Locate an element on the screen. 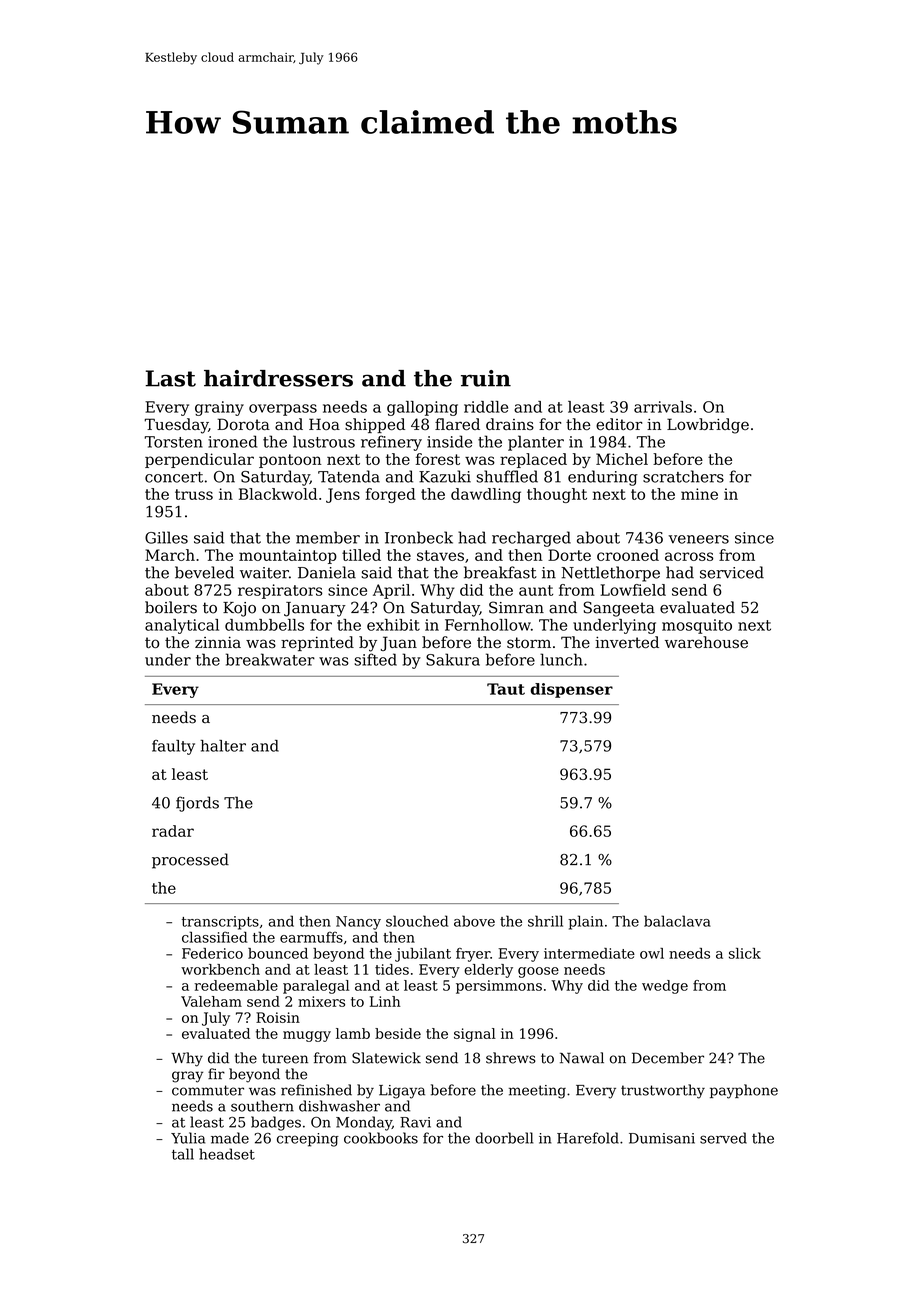 The width and height of the screenshot is (924, 1314). ruin is located at coordinates (486, 378).
